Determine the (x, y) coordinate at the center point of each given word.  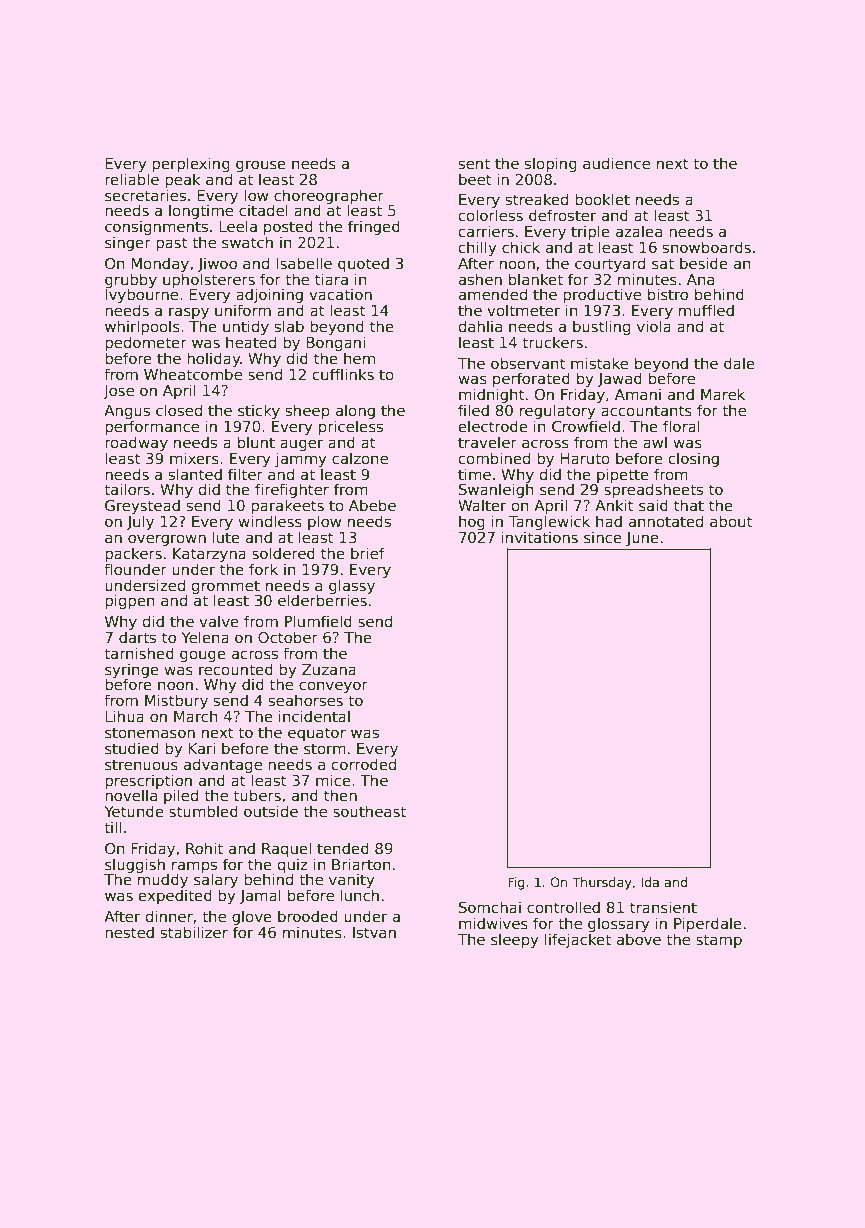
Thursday (602, 883)
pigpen (130, 601)
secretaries (145, 195)
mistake (599, 363)
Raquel (286, 849)
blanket (536, 279)
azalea (639, 231)
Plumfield (318, 621)
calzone (360, 458)
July (140, 522)
